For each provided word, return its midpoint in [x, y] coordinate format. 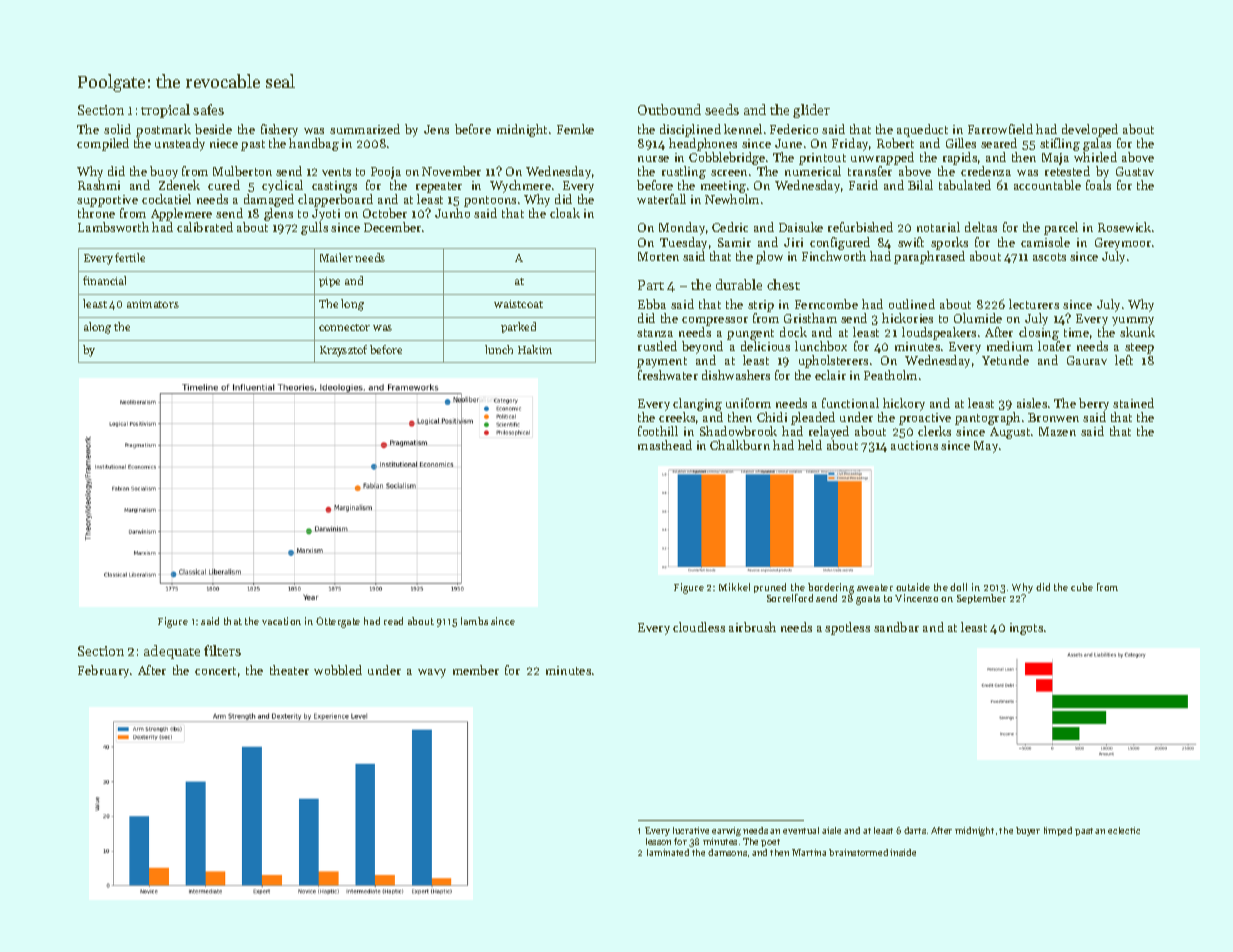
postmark [163, 130]
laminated [668, 852]
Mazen [1057, 431]
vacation [281, 621]
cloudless [699, 627]
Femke [575, 129]
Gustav [1135, 171]
